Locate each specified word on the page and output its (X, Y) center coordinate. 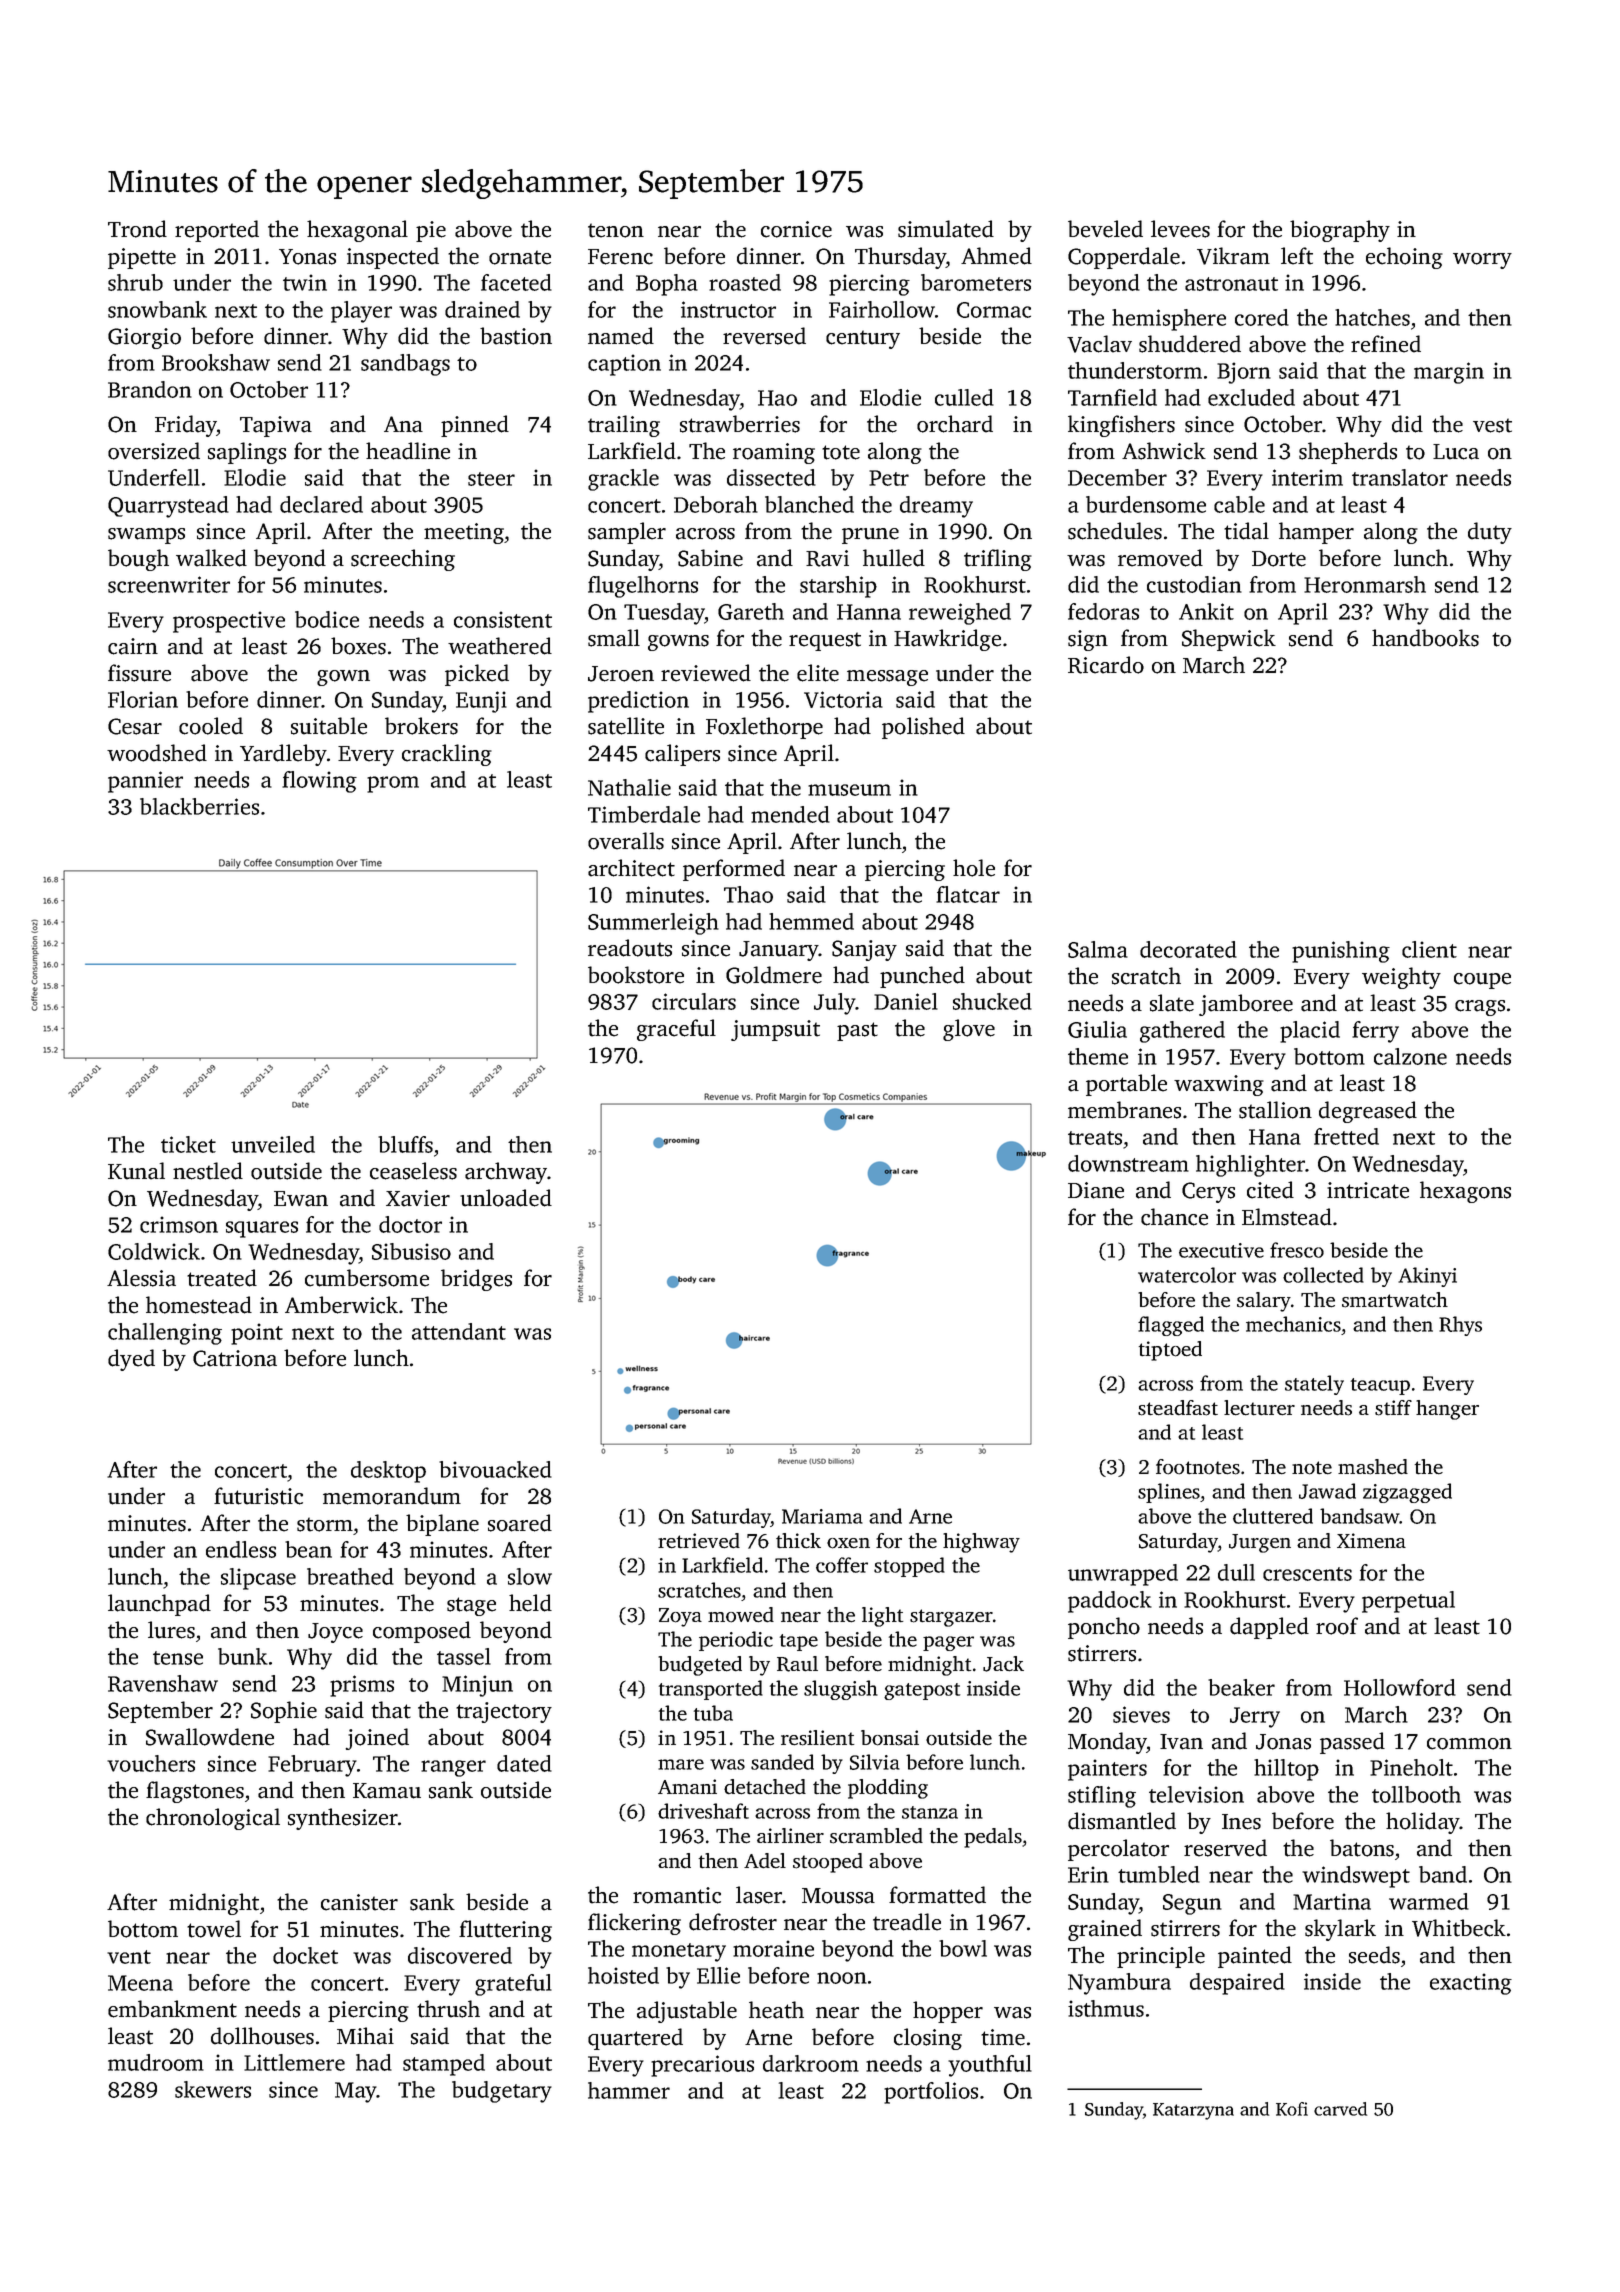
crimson (179, 1224)
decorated (1188, 949)
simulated (946, 229)
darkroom (811, 2063)
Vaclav (1099, 344)
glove (969, 1030)
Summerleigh (653, 924)
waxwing (1219, 1085)
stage (471, 1606)
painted (1255, 1957)
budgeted (700, 1666)
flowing (319, 782)
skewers (213, 2089)
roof (1337, 1626)
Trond (137, 229)
